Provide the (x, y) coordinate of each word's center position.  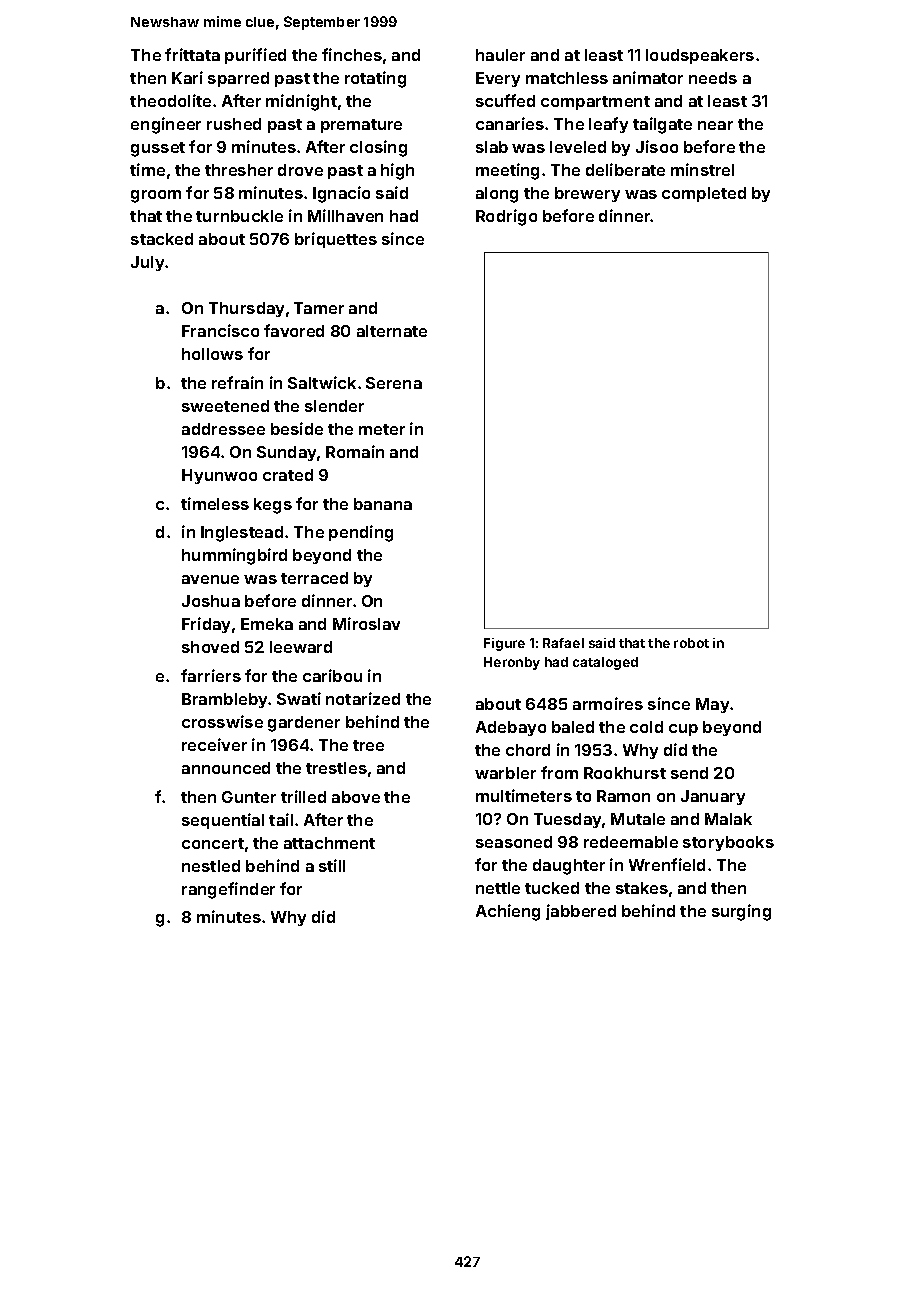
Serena (394, 383)
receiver (214, 744)
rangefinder (228, 890)
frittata (192, 54)
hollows (212, 354)
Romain (355, 451)
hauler (500, 55)
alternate (392, 331)
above (356, 797)
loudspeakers (700, 56)
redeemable (631, 842)
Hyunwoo (219, 476)
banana (383, 504)
